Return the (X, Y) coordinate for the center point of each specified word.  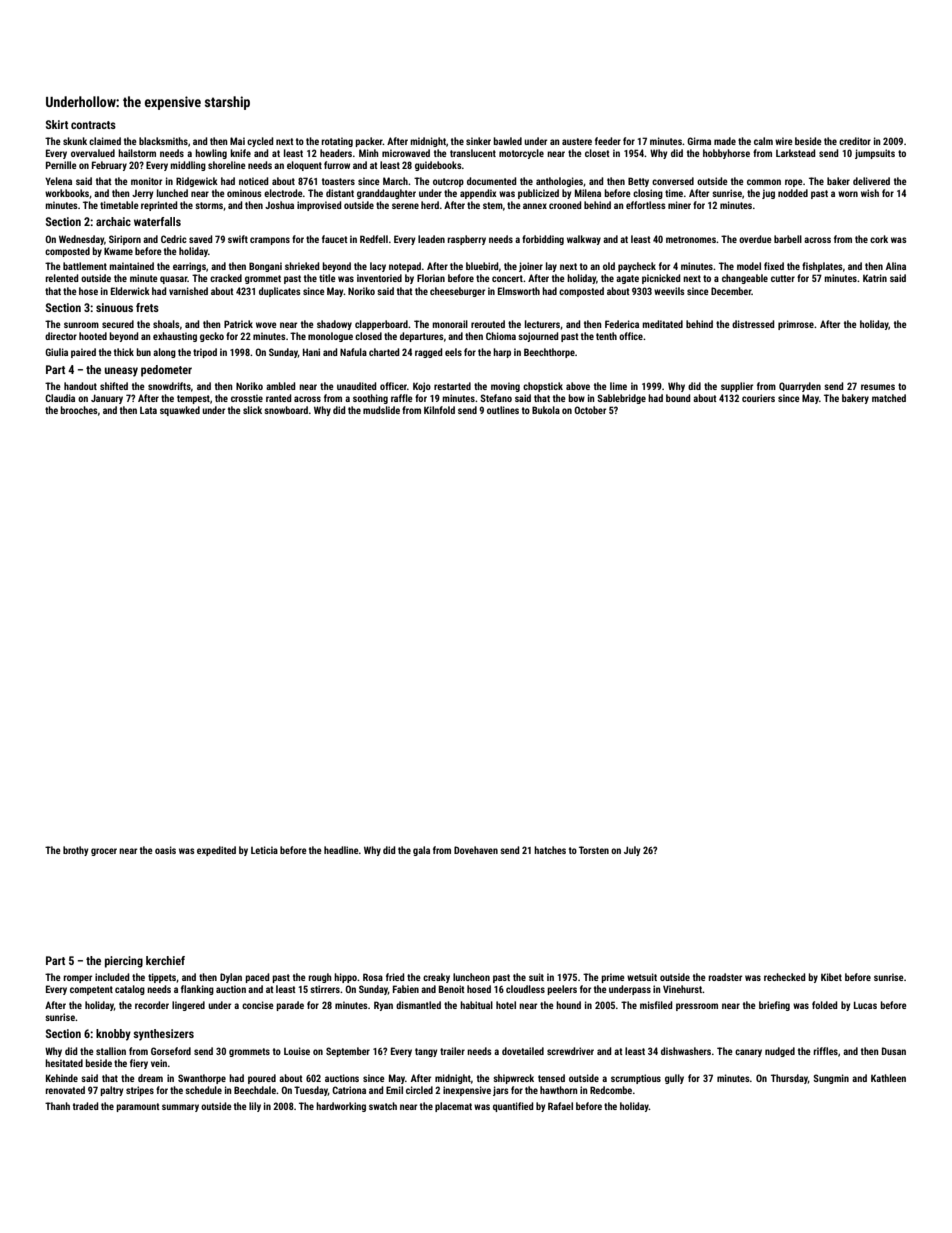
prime (613, 978)
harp (502, 353)
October (590, 410)
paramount (138, 1107)
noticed (254, 181)
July (632, 851)
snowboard (286, 410)
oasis (165, 850)
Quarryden (800, 387)
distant (340, 193)
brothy (76, 851)
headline (341, 850)
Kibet (831, 977)
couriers (758, 398)
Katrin (875, 278)
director (61, 336)
